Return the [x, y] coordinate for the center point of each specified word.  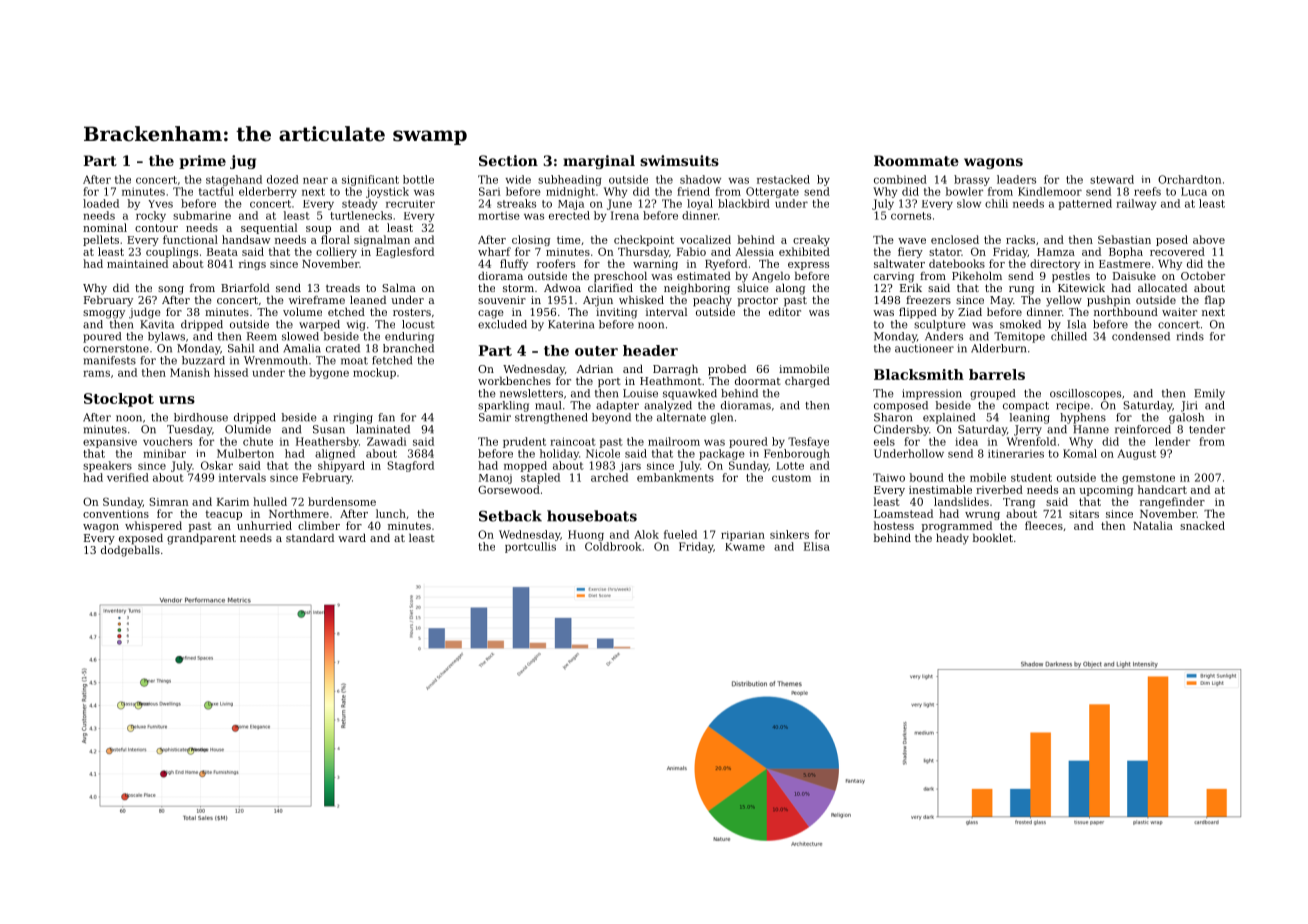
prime [202, 162]
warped [319, 325]
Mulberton [245, 453]
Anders [944, 336]
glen [721, 418]
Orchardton [1189, 179]
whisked [641, 299]
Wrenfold [1031, 441]
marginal [599, 162]
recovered [1177, 251]
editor [785, 311]
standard [310, 537]
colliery [336, 252]
